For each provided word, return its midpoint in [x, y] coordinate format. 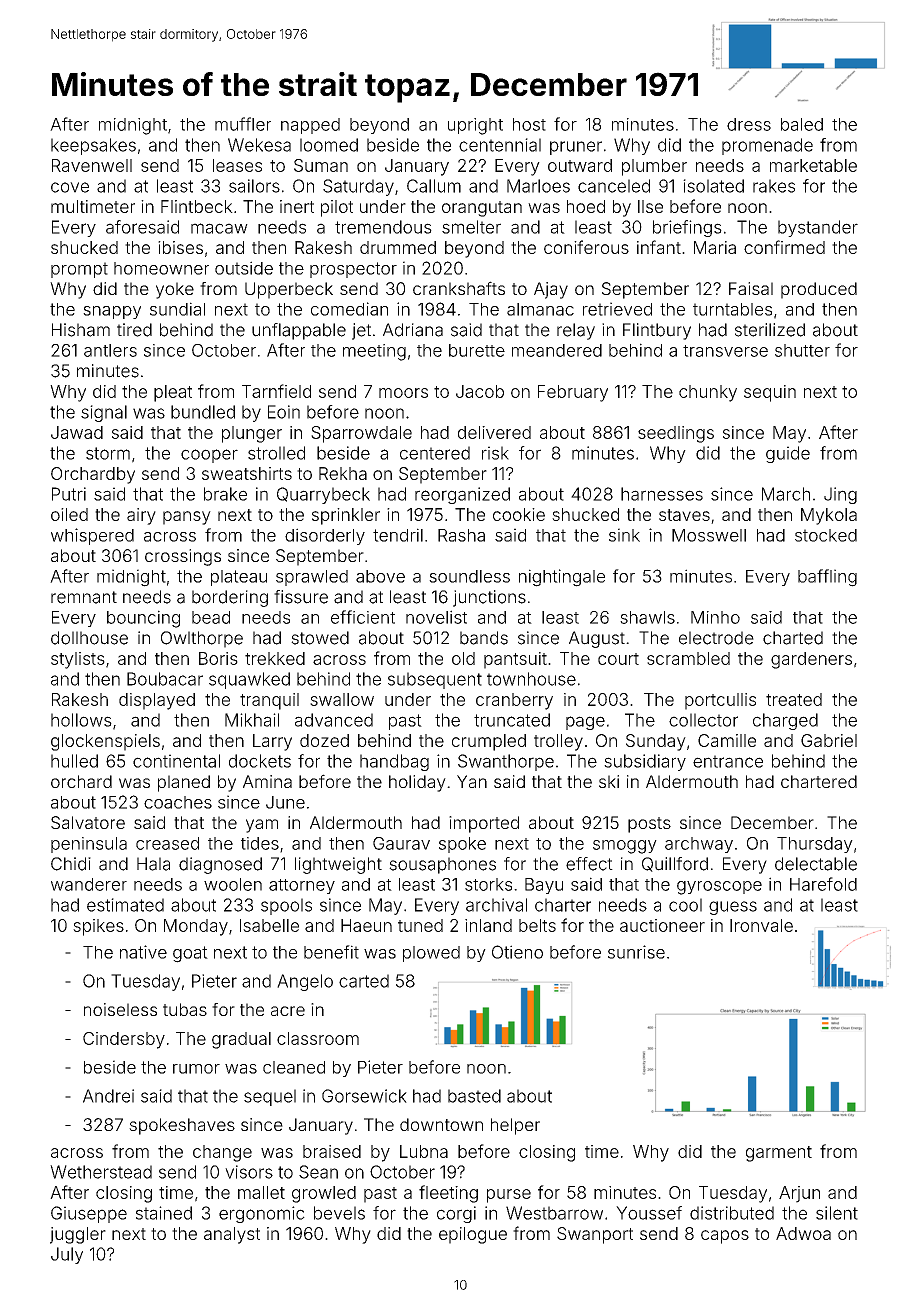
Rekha [343, 473]
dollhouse [89, 638]
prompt [79, 270]
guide [788, 454]
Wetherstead [101, 1172]
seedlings [676, 434]
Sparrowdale [361, 434]
